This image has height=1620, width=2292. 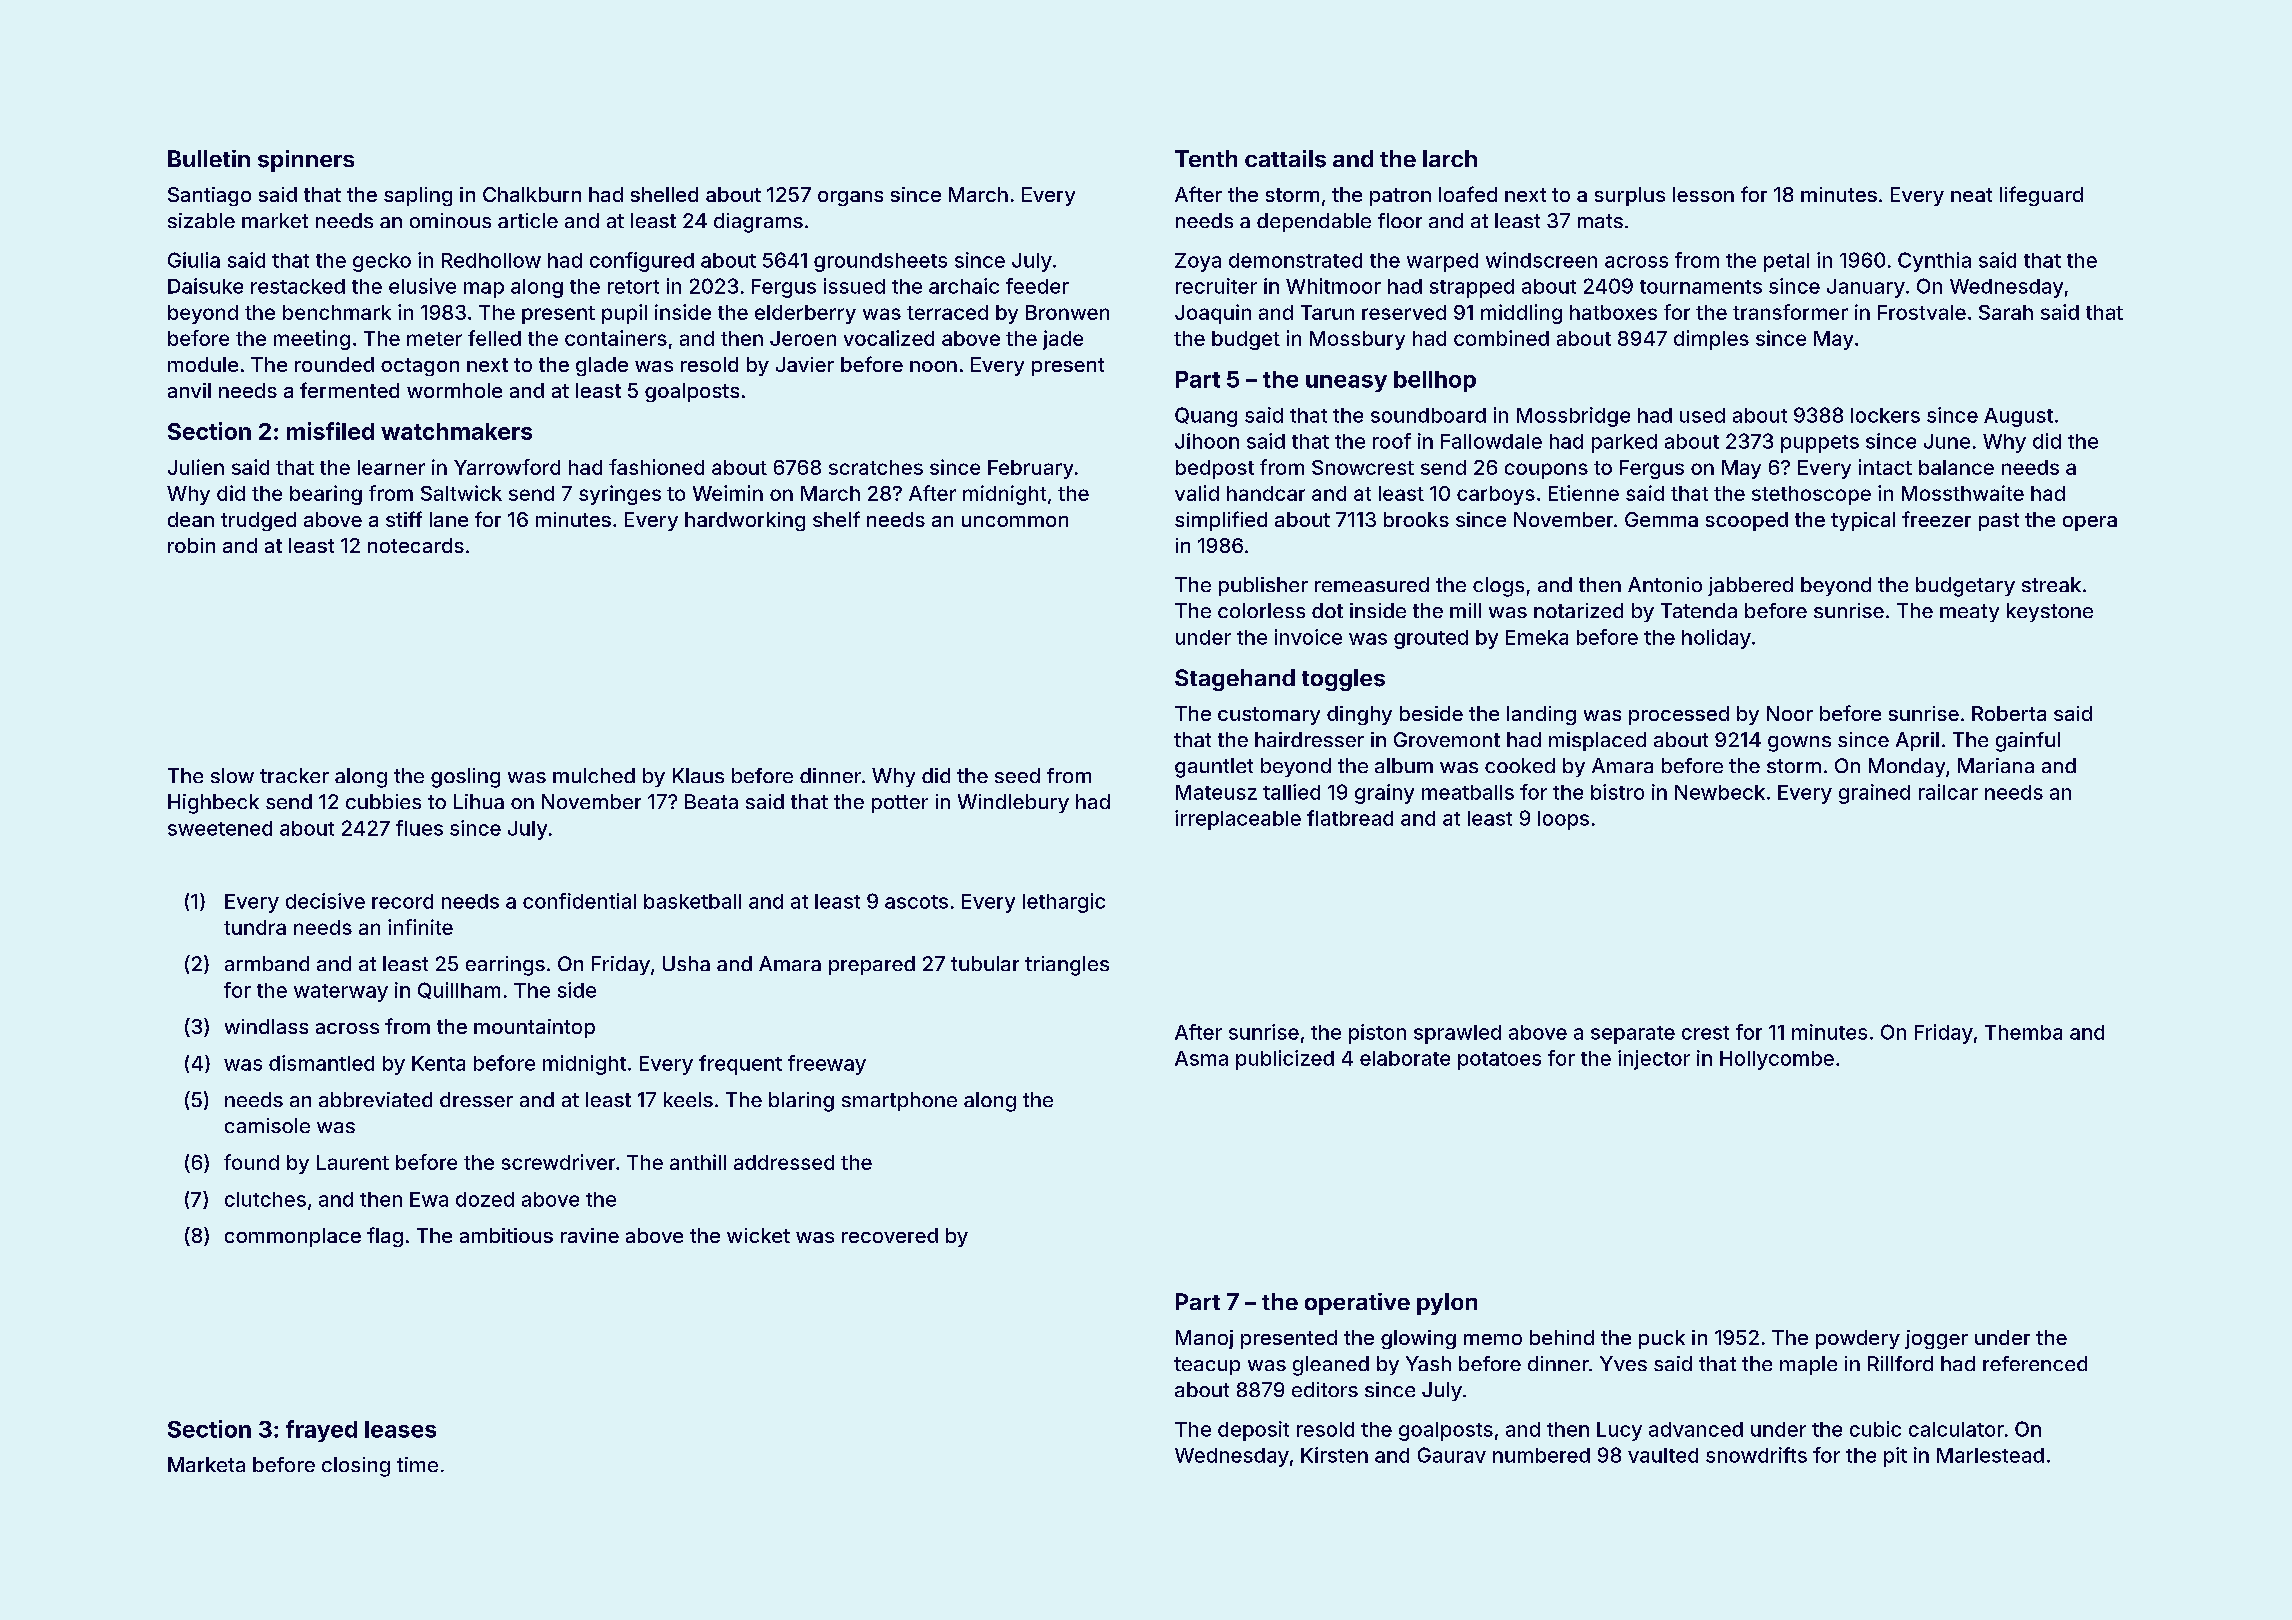 What do you see at coordinates (2041, 196) in the image?
I see `lifeguard` at bounding box center [2041, 196].
